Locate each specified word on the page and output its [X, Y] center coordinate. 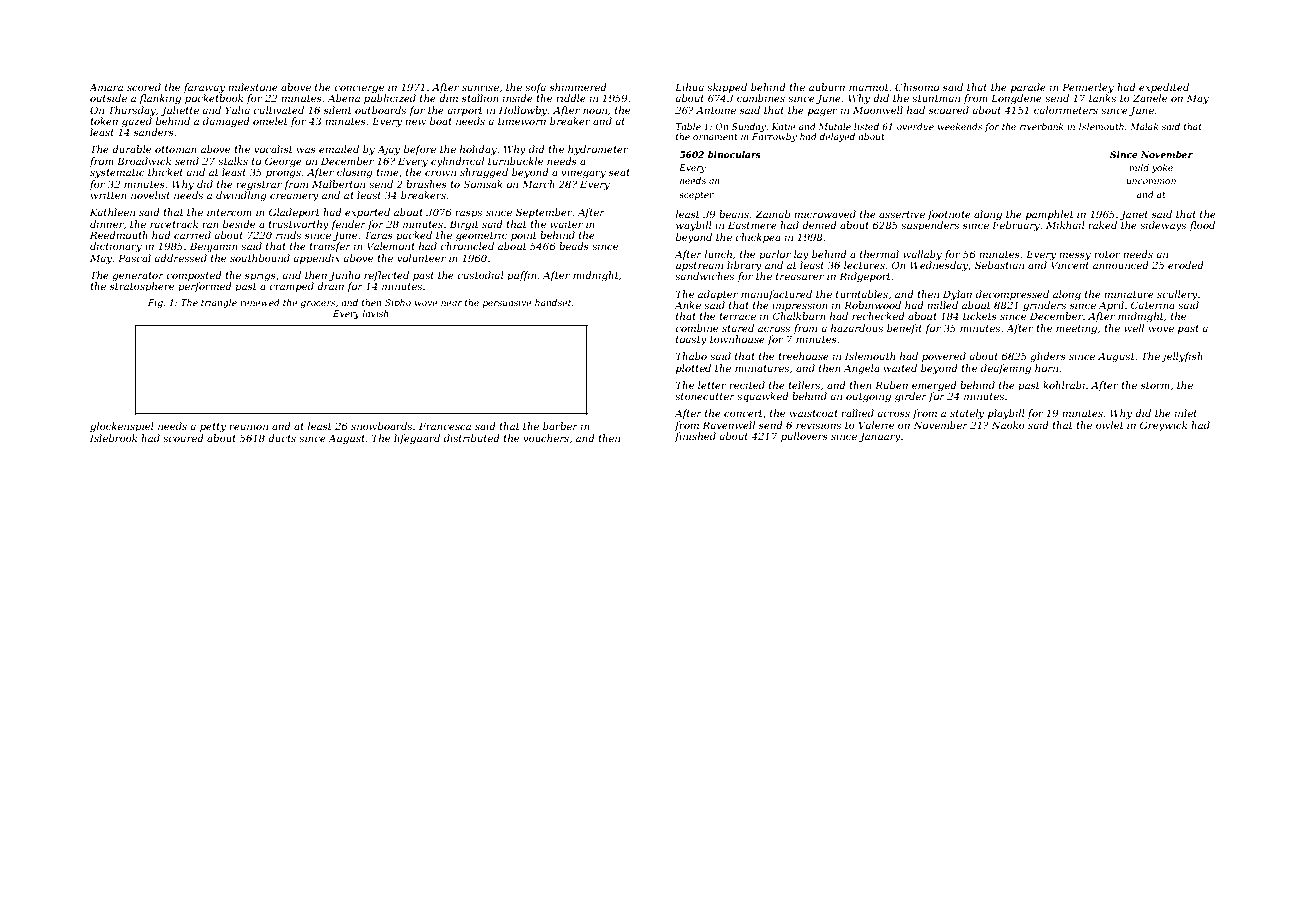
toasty [691, 340]
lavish [375, 313]
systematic [117, 173]
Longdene [1016, 99]
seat [619, 172]
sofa [535, 88]
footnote [949, 215]
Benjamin [214, 247]
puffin [522, 276]
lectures [864, 265]
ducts [282, 438]
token [104, 121]
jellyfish [1182, 357]
